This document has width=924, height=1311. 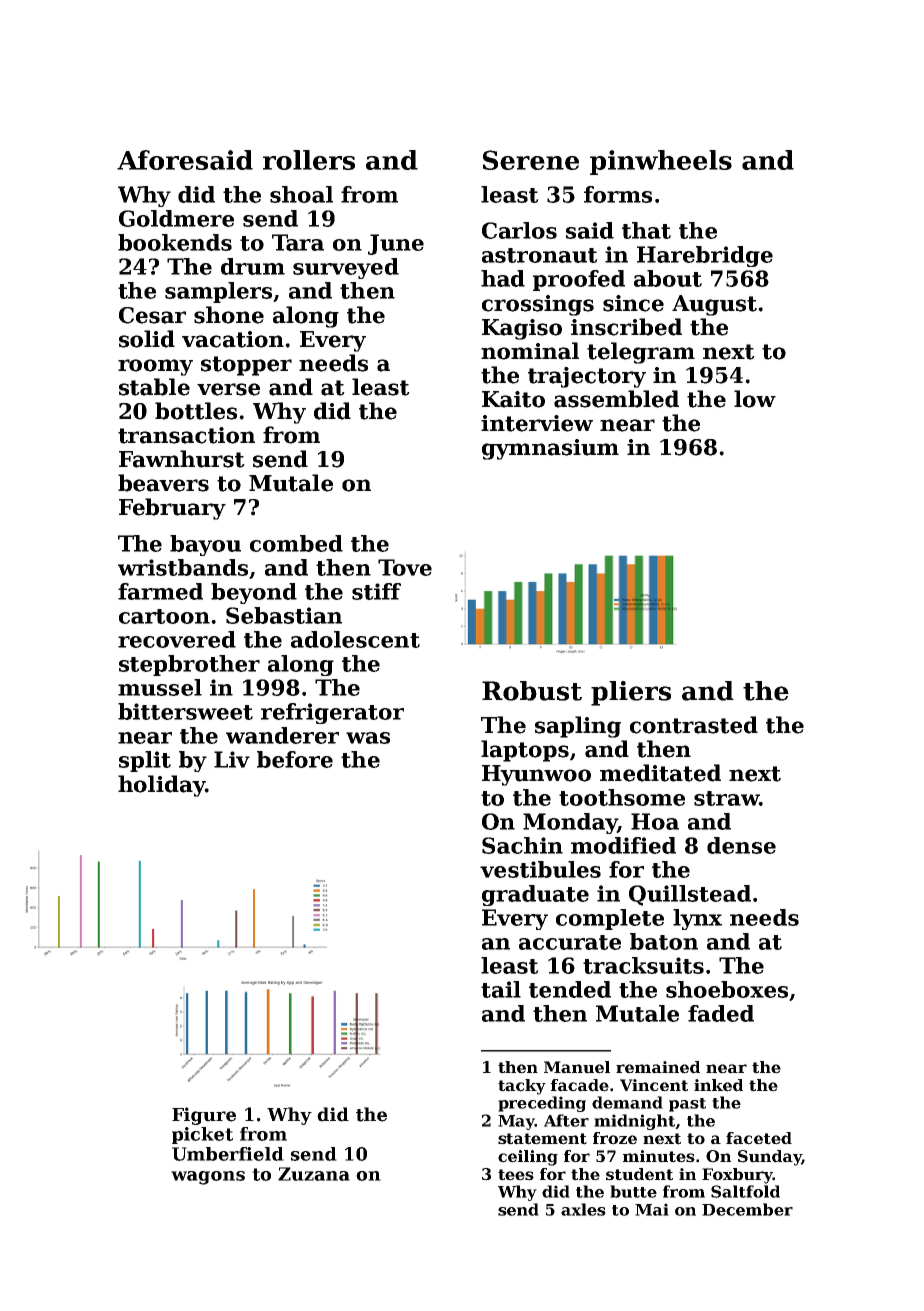 What do you see at coordinates (355, 639) in the document?
I see `adolescent` at bounding box center [355, 639].
